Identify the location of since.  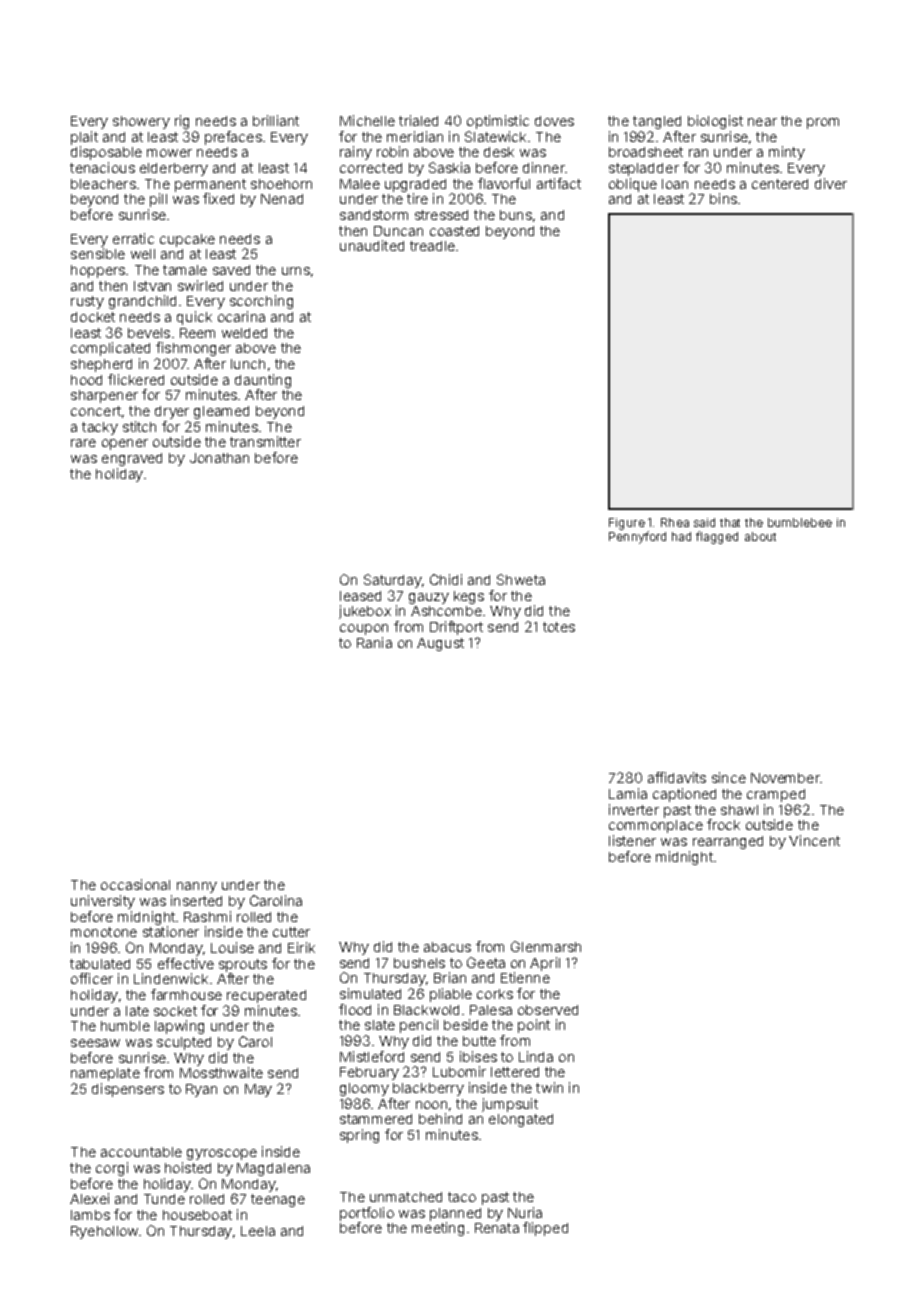
(729, 777).
